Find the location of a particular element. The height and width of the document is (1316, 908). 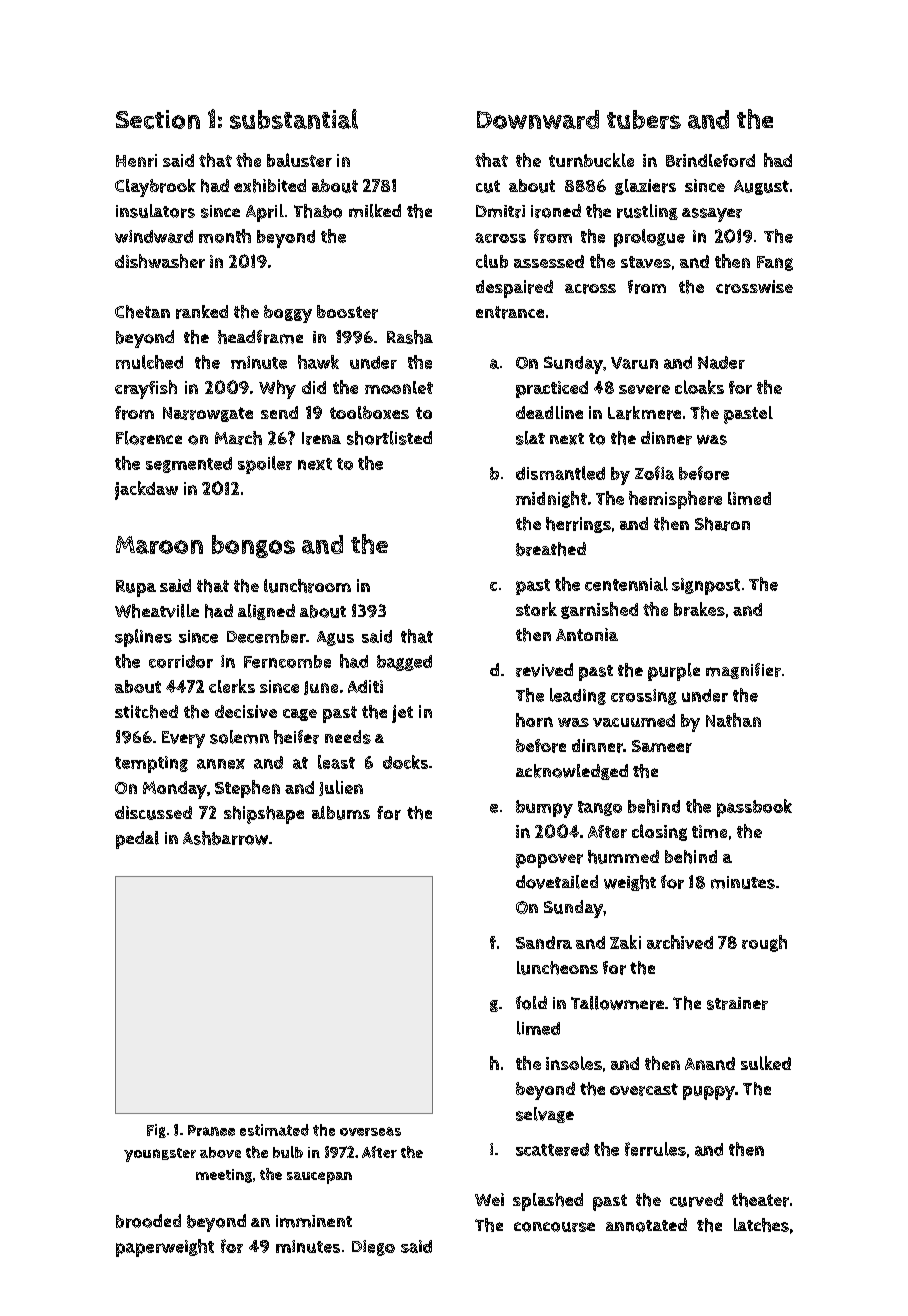

practiced is located at coordinates (552, 389).
